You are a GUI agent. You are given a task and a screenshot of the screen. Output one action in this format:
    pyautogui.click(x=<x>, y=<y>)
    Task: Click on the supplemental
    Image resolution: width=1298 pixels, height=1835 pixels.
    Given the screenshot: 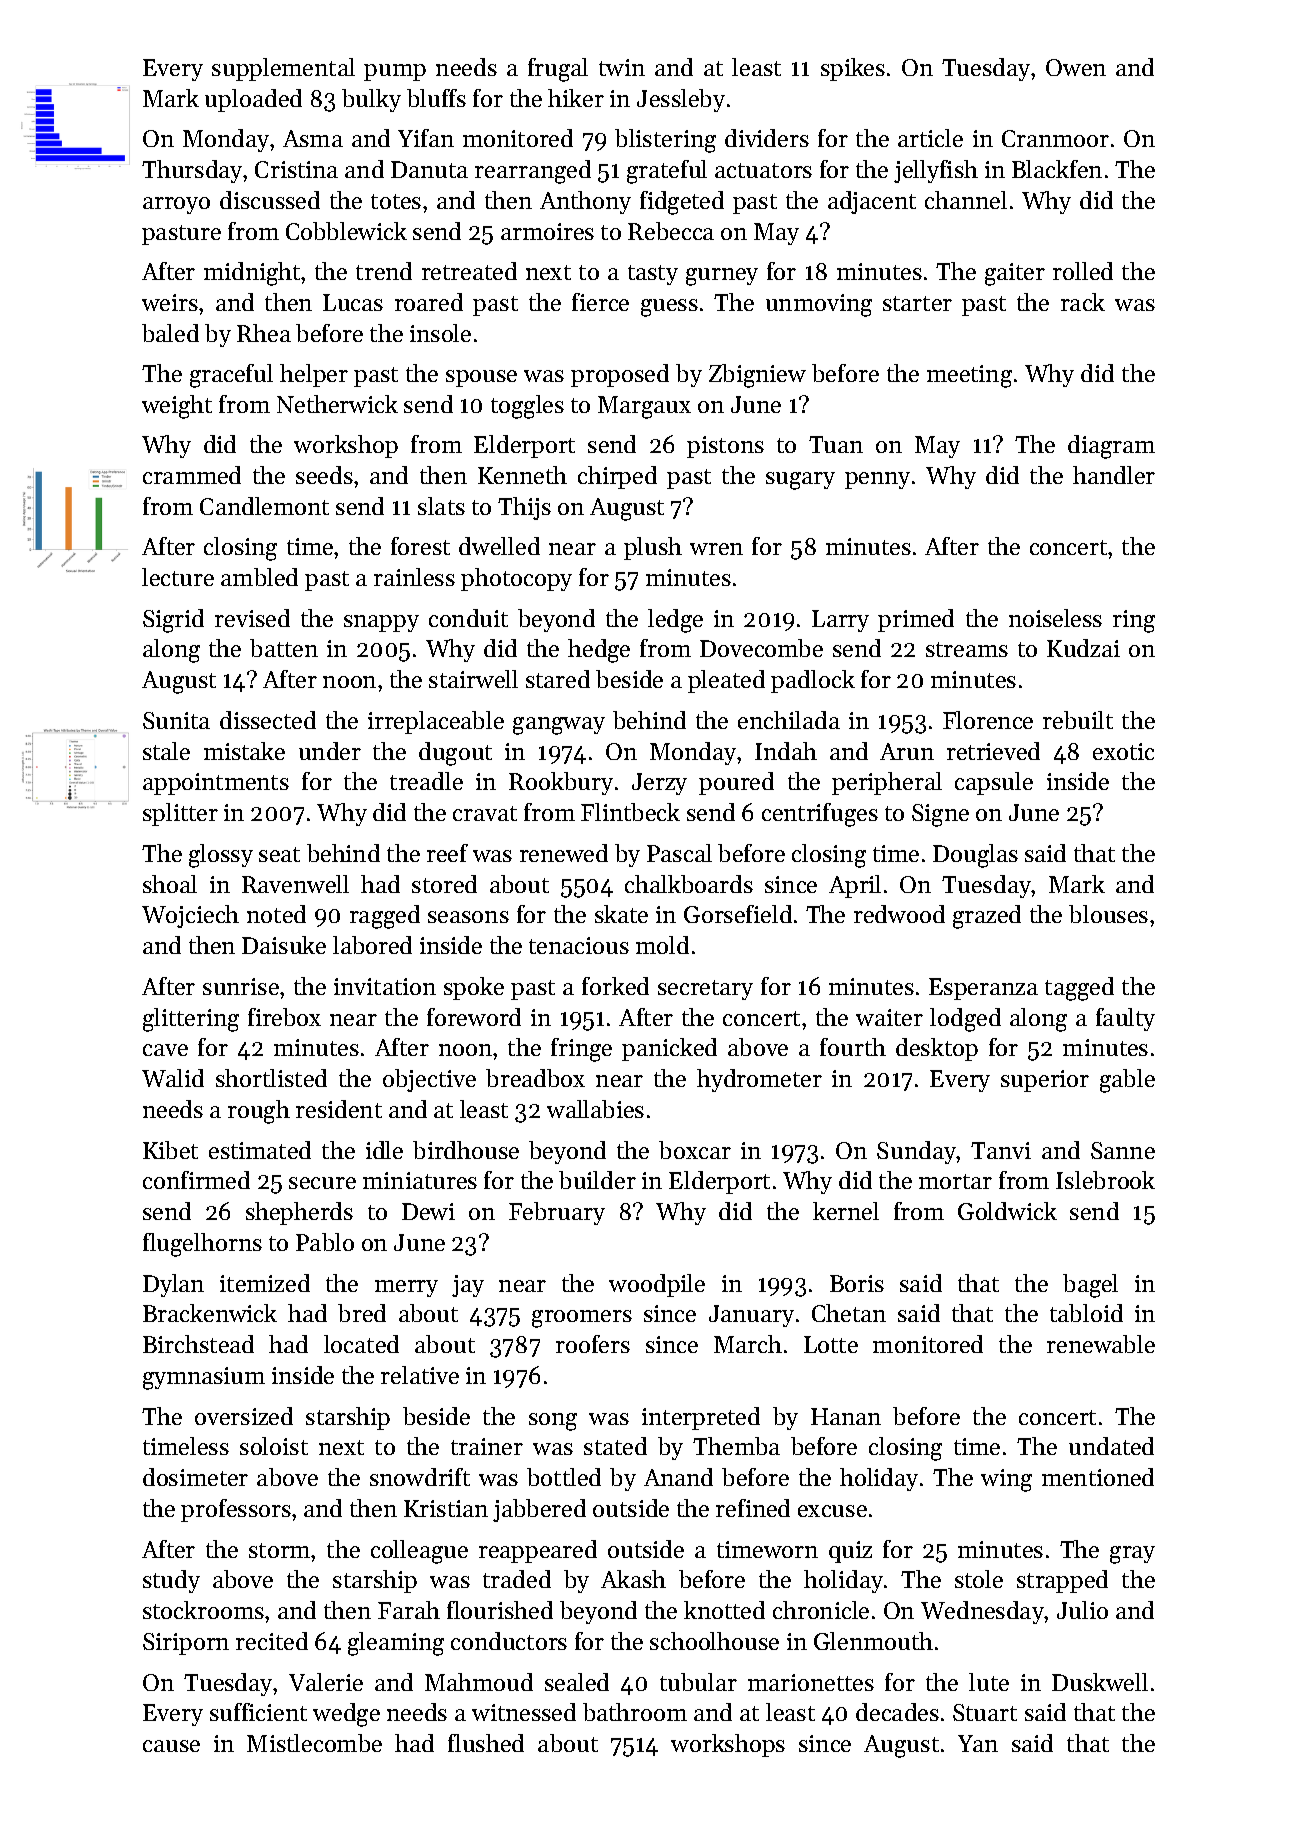 What is the action you would take?
    pyautogui.click(x=283, y=69)
